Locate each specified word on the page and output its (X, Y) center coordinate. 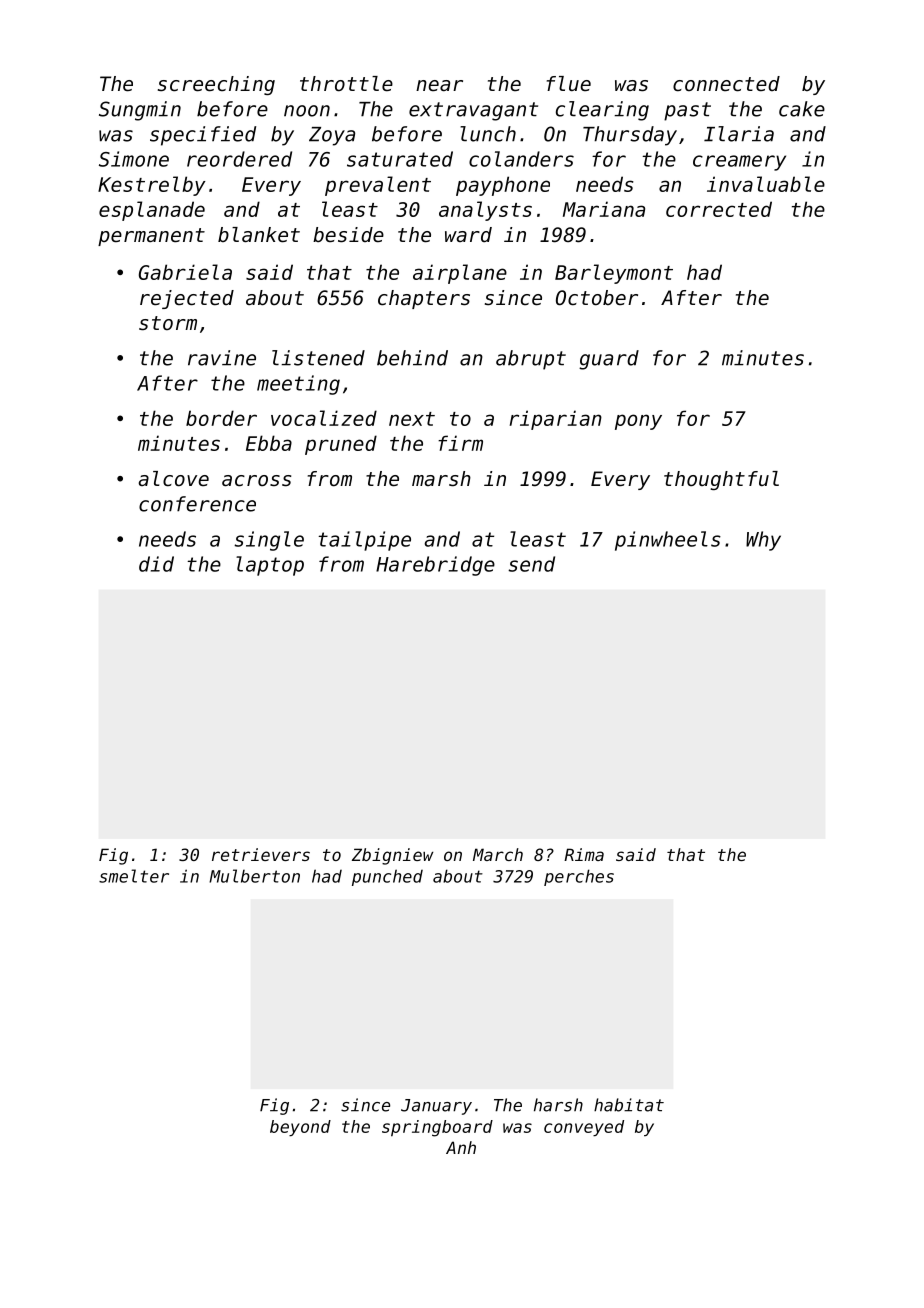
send (531, 564)
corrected (719, 209)
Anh (461, 1147)
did (156, 564)
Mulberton (254, 876)
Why (763, 541)
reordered (239, 159)
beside (348, 235)
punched (387, 877)
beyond (300, 1128)
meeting (298, 385)
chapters (424, 299)
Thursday (630, 136)
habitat (629, 1105)
